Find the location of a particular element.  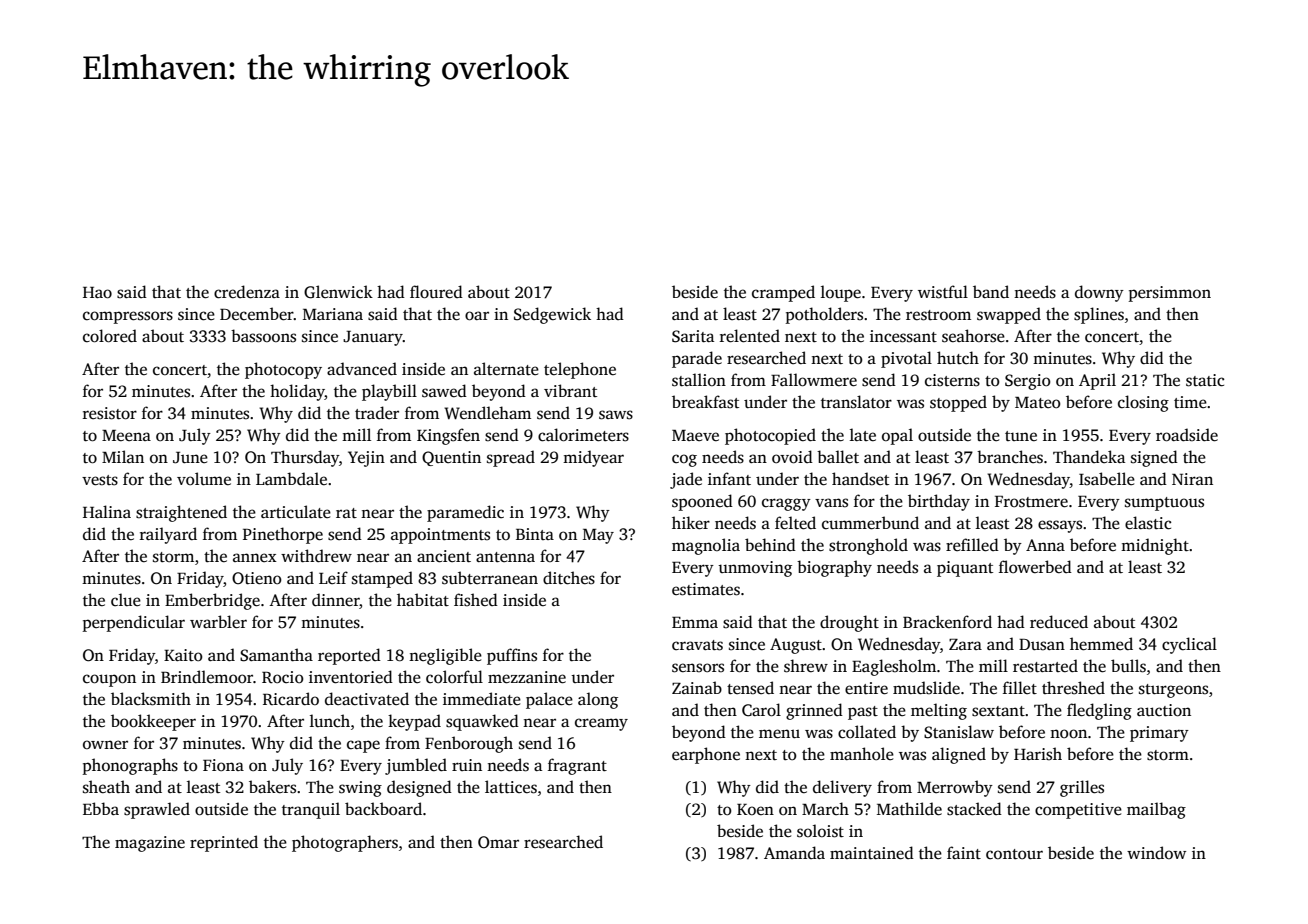

time is located at coordinates (1190, 402).
